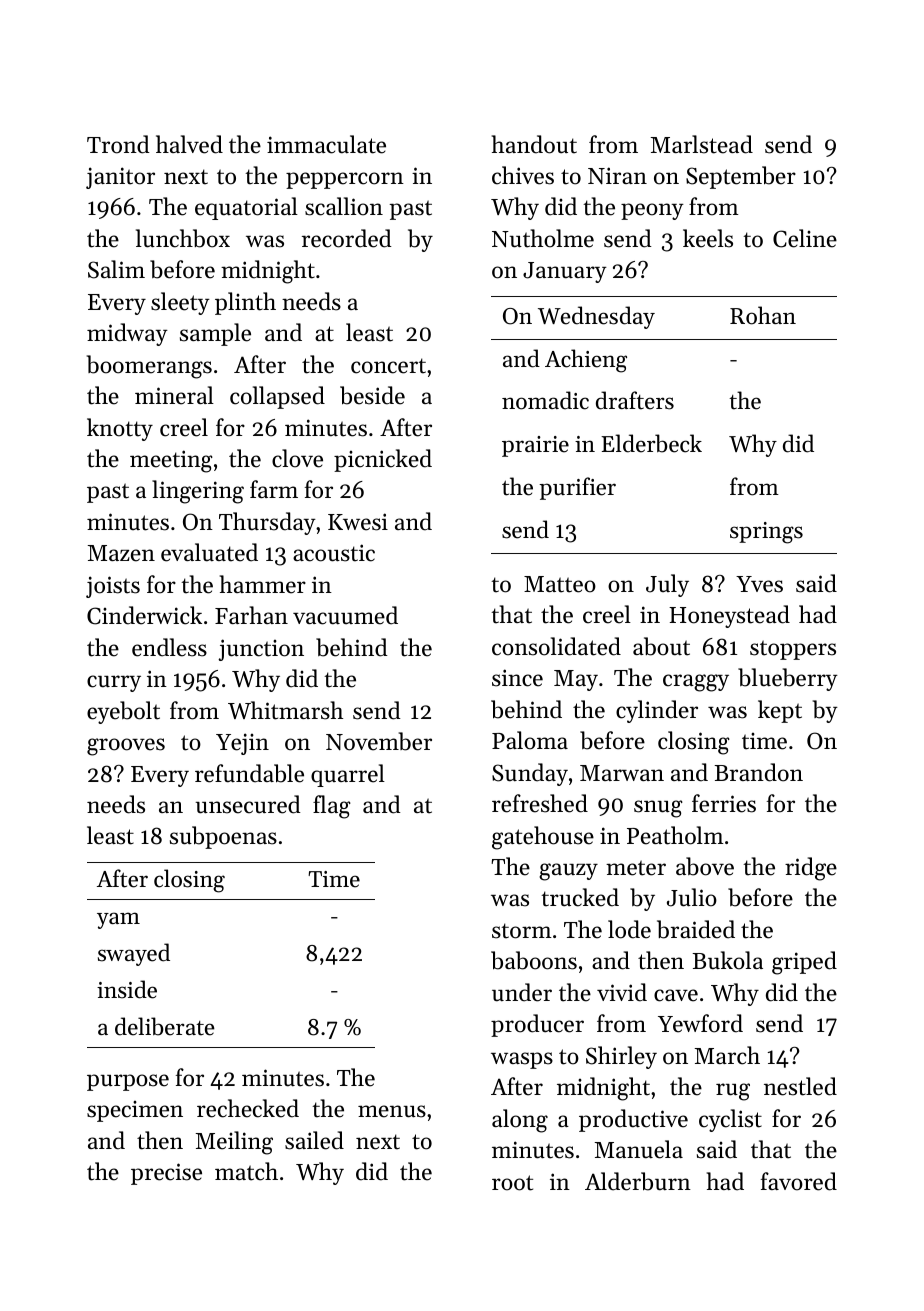 The image size is (924, 1311). I want to click on under, so click(522, 992).
